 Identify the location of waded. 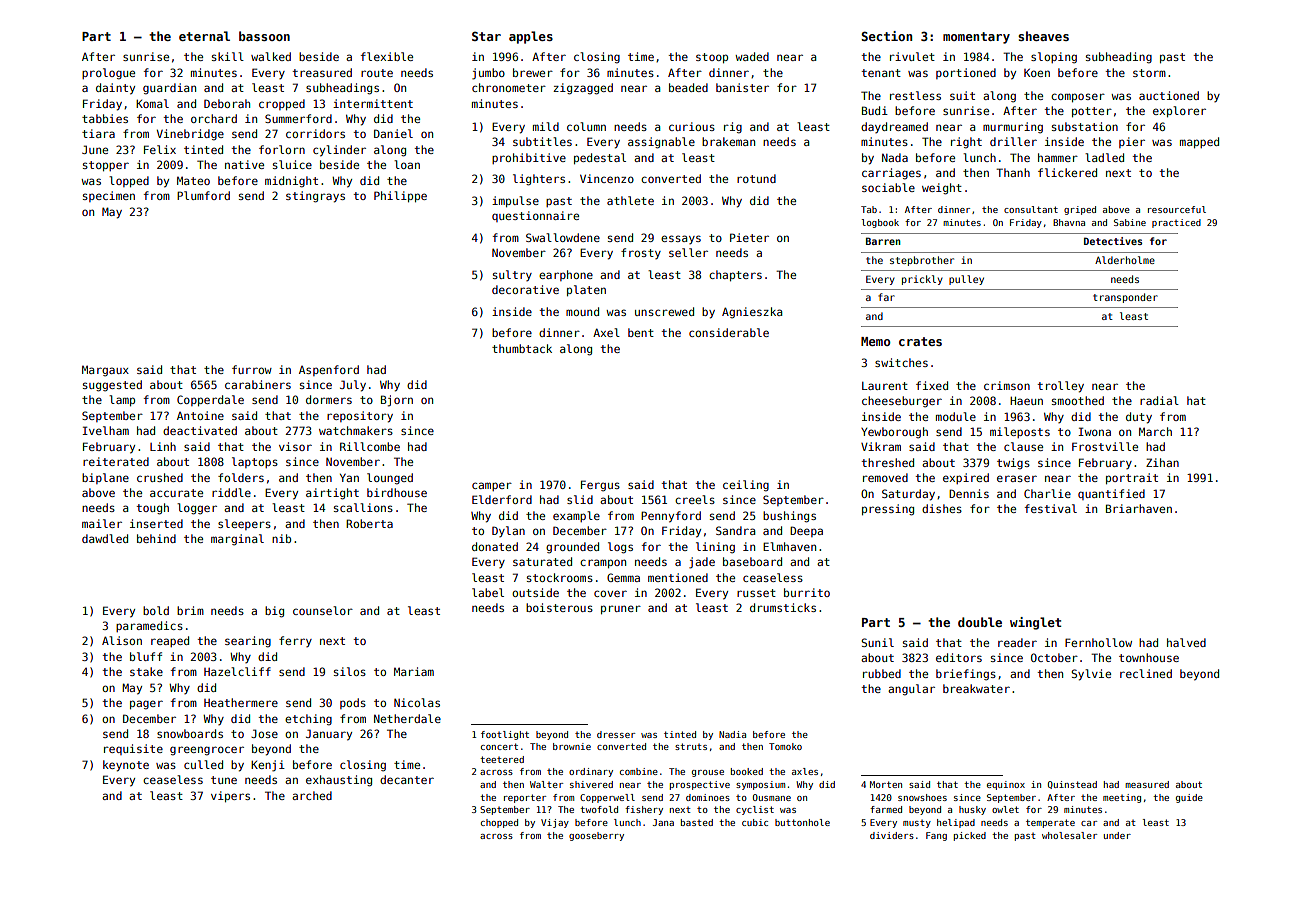
(752, 56).
